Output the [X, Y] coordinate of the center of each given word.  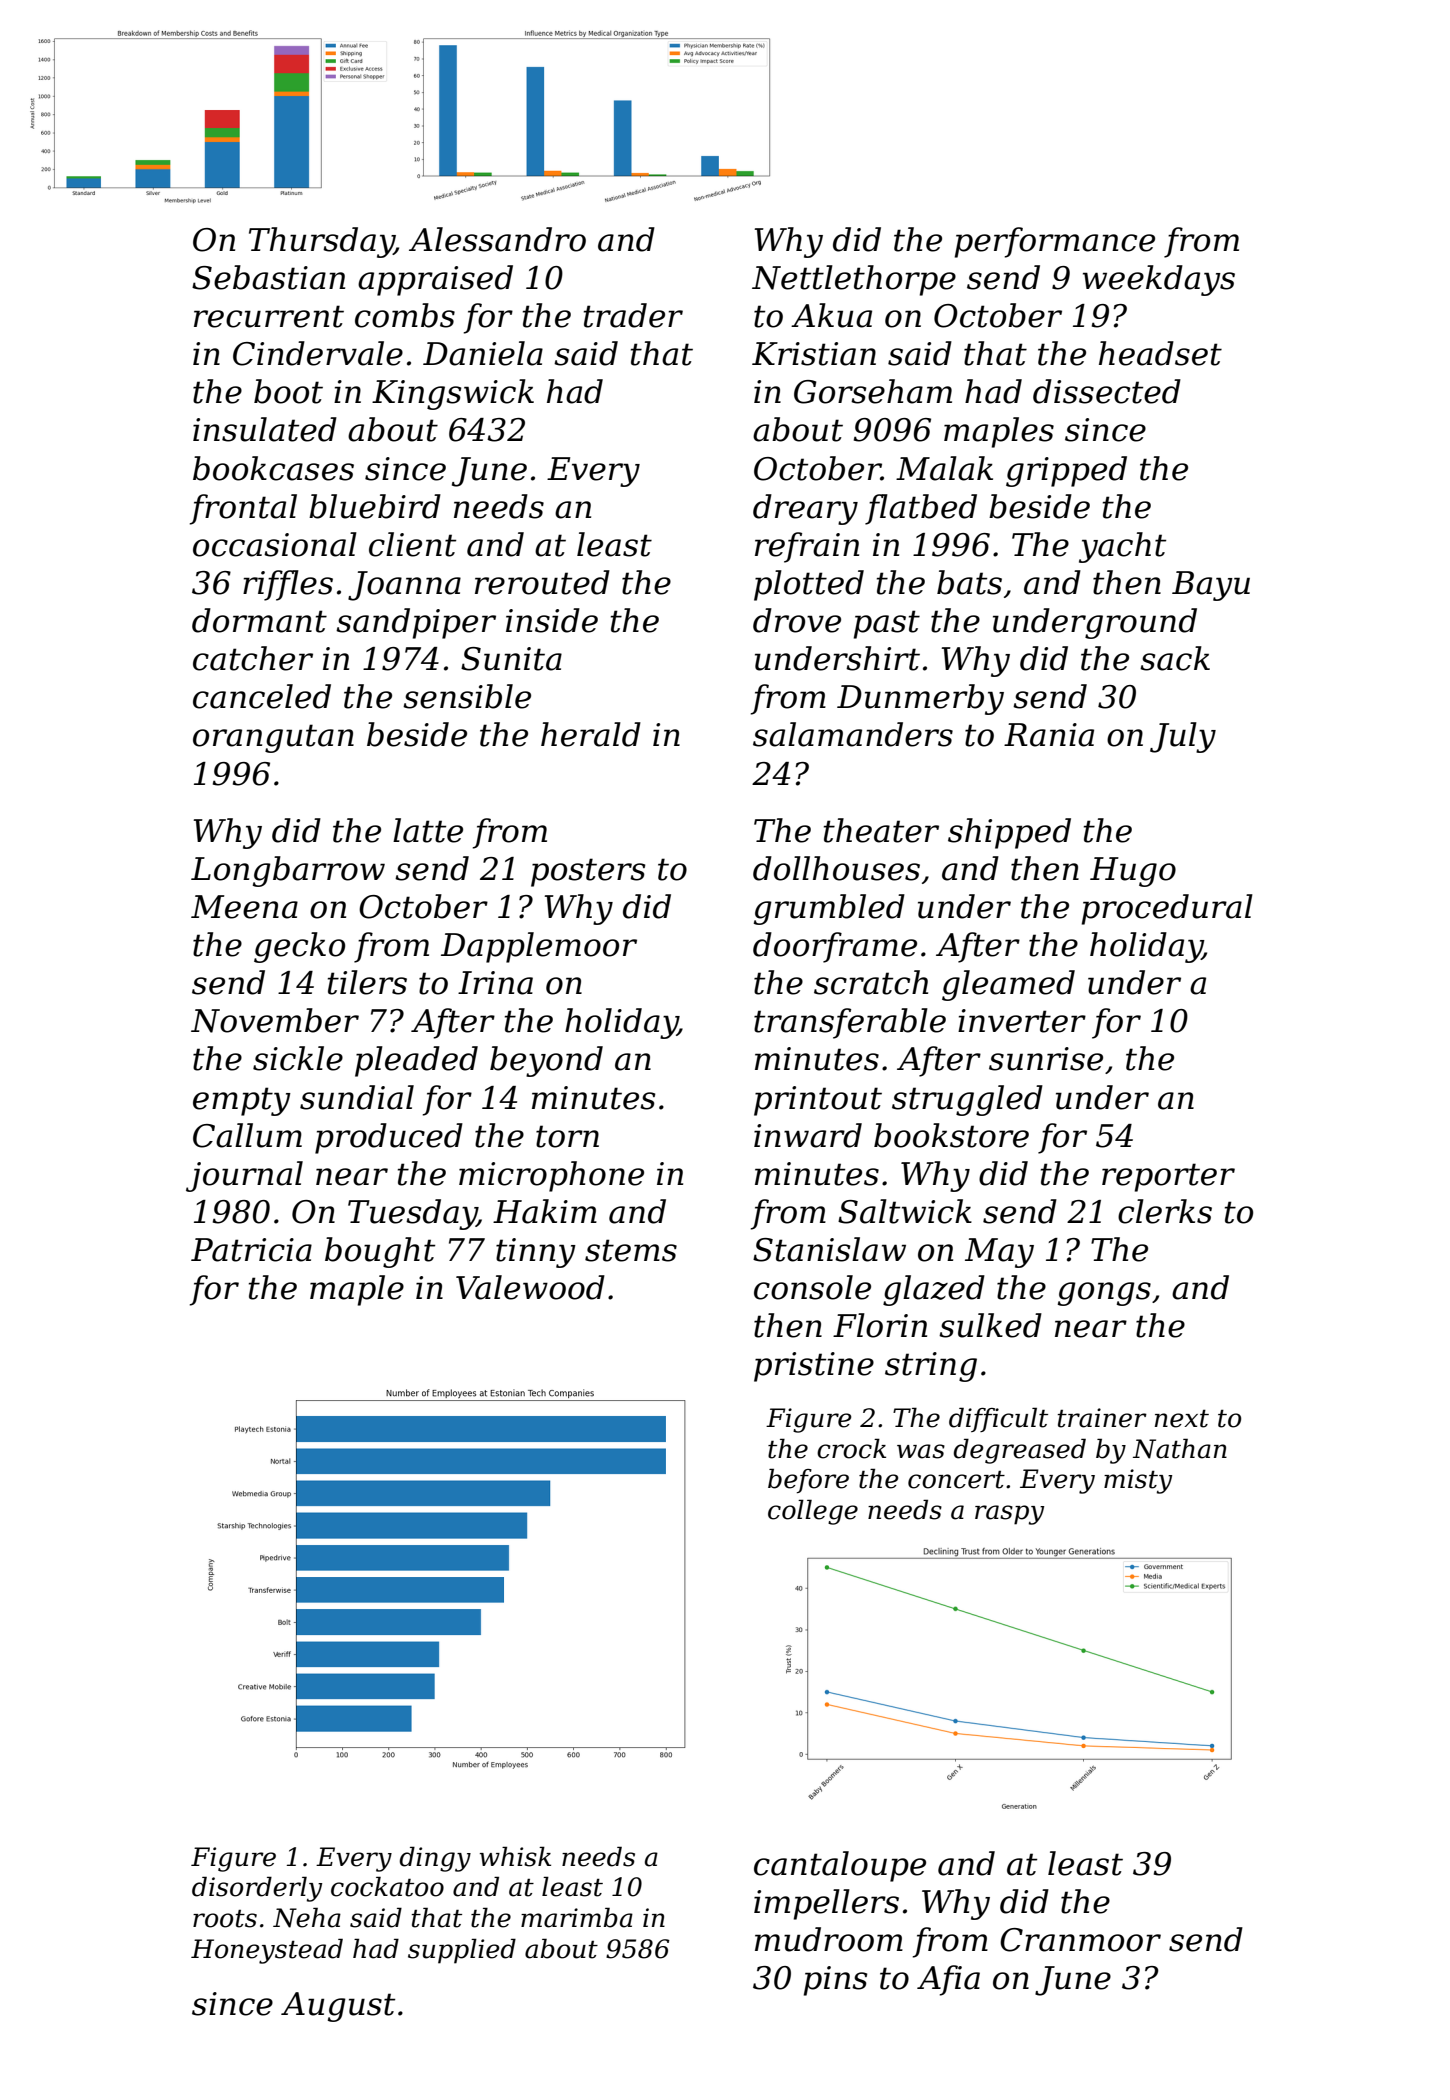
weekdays [1159, 280]
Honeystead [267, 1951]
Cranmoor [1080, 1940]
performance [1055, 242]
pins [835, 1981]
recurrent [269, 316]
